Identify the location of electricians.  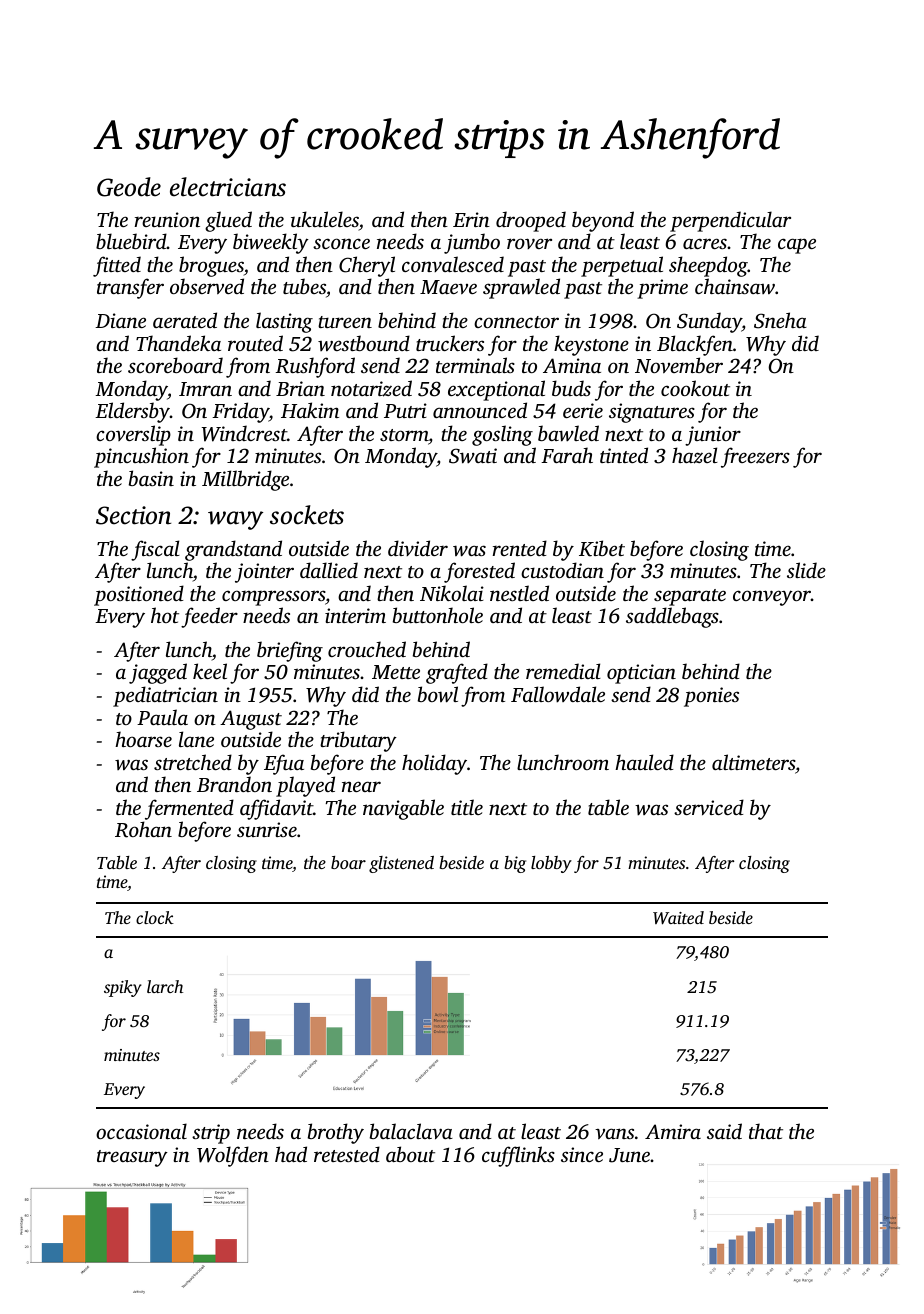
(228, 187).
